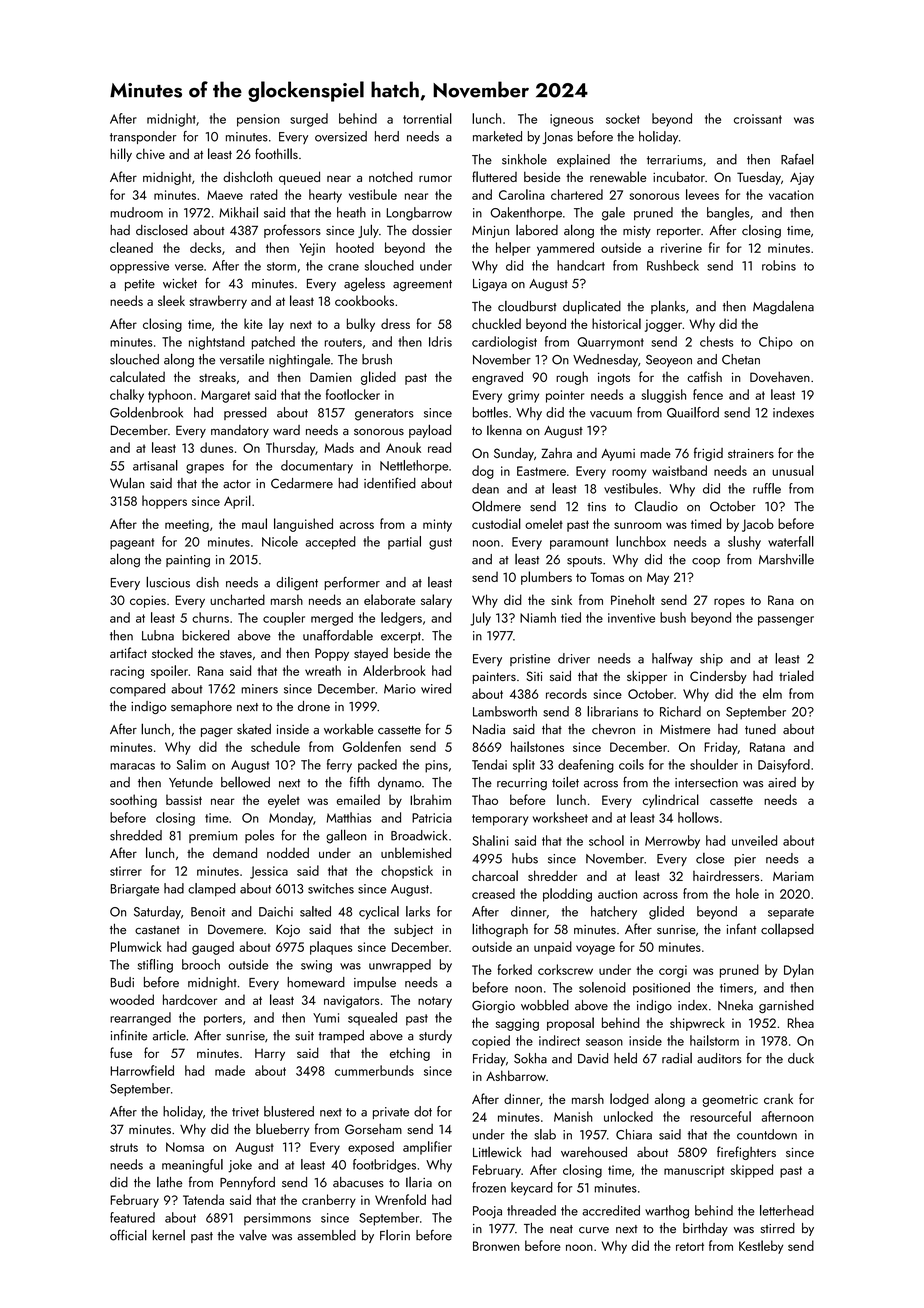  Describe the element at coordinates (706, 562) in the screenshot. I see `coop` at that location.
